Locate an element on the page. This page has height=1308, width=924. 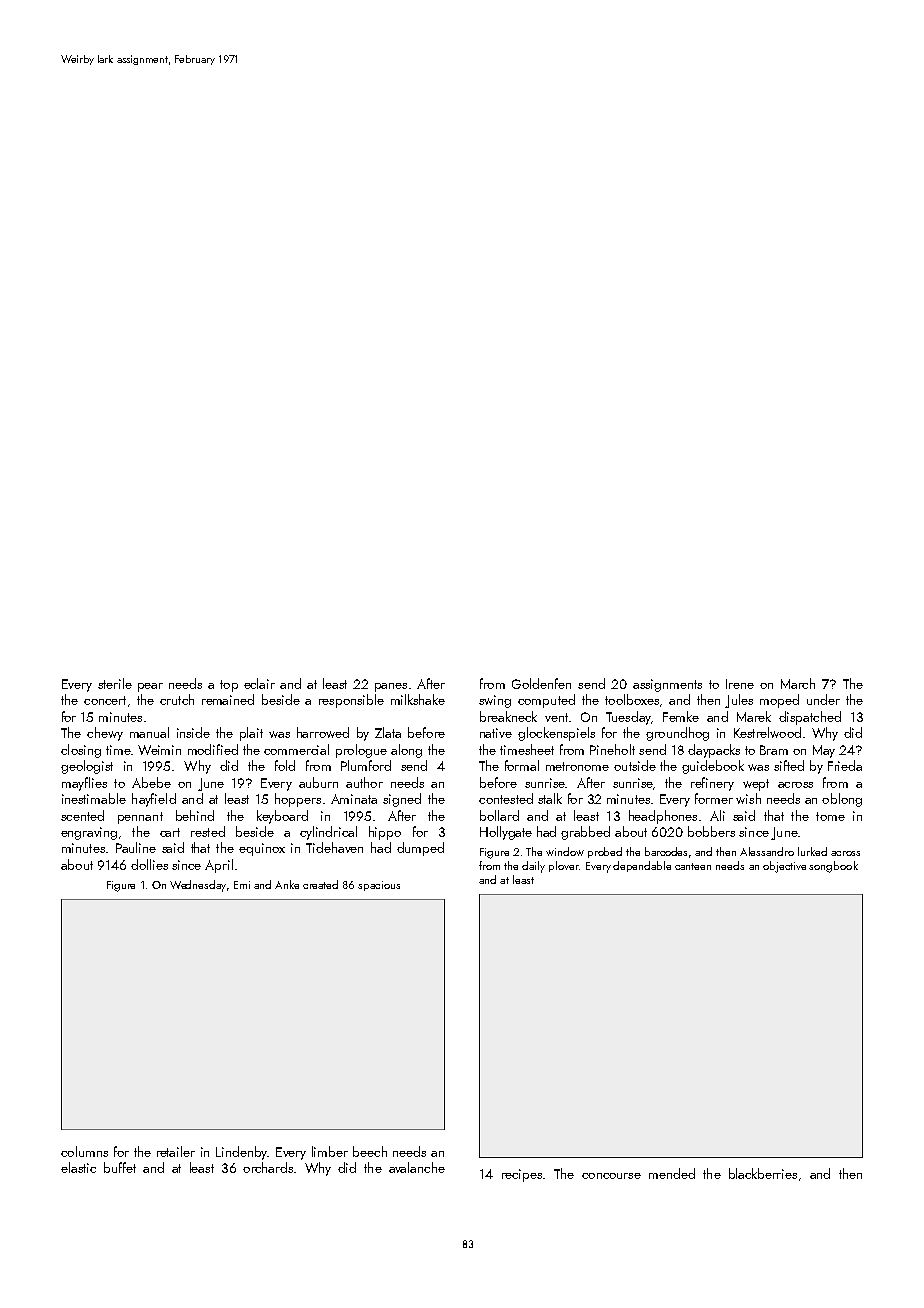
dispatched is located at coordinates (810, 718).
